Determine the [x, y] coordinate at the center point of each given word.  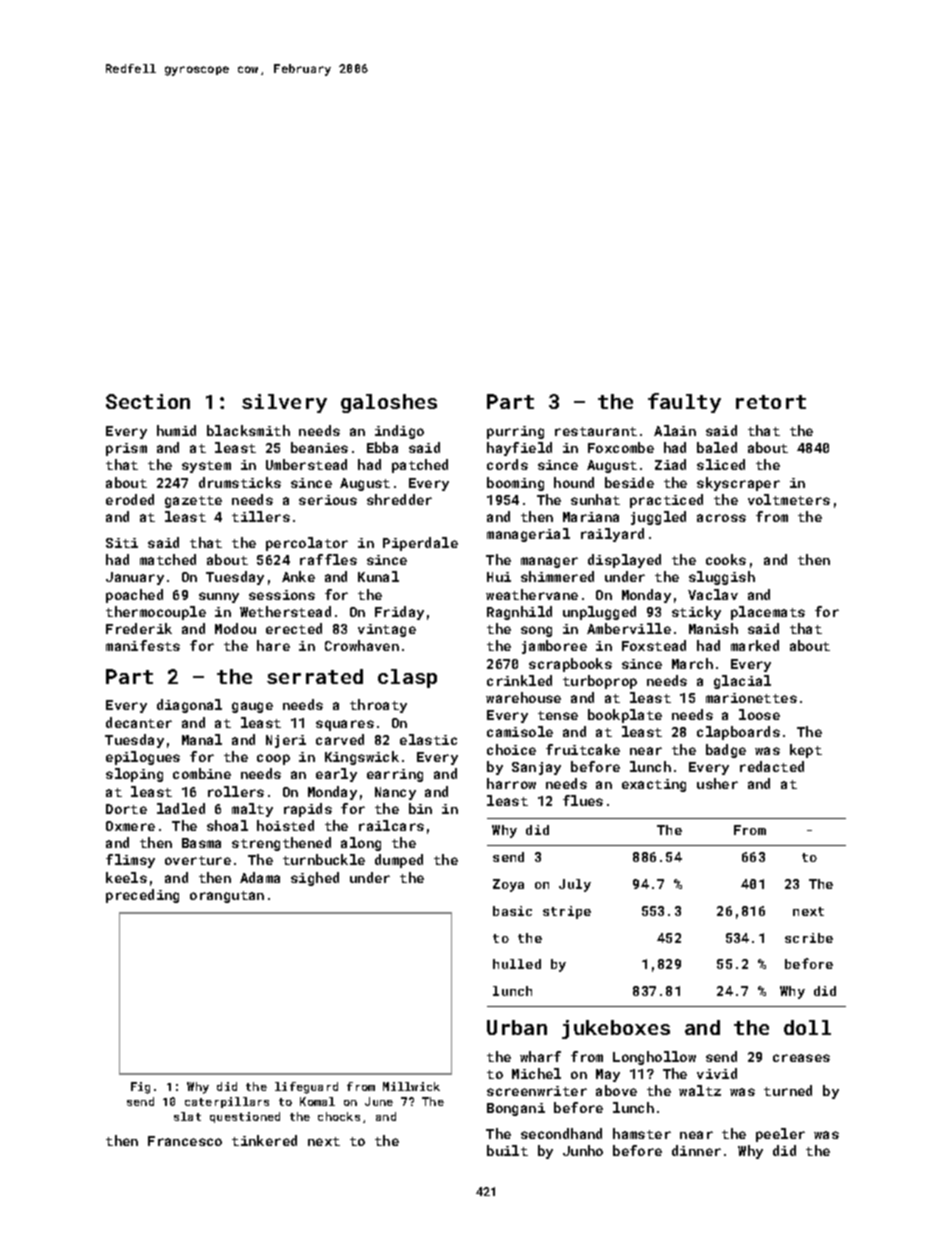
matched [168, 559]
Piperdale [420, 544]
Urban [517, 1027]
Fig [140, 1088]
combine [202, 773]
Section [148, 401]
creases [801, 1058]
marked [755, 645]
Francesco [185, 1141]
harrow [511, 783]
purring [515, 432]
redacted [772, 766]
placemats [768, 613]
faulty [684, 403]
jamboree [554, 647]
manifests [143, 645]
